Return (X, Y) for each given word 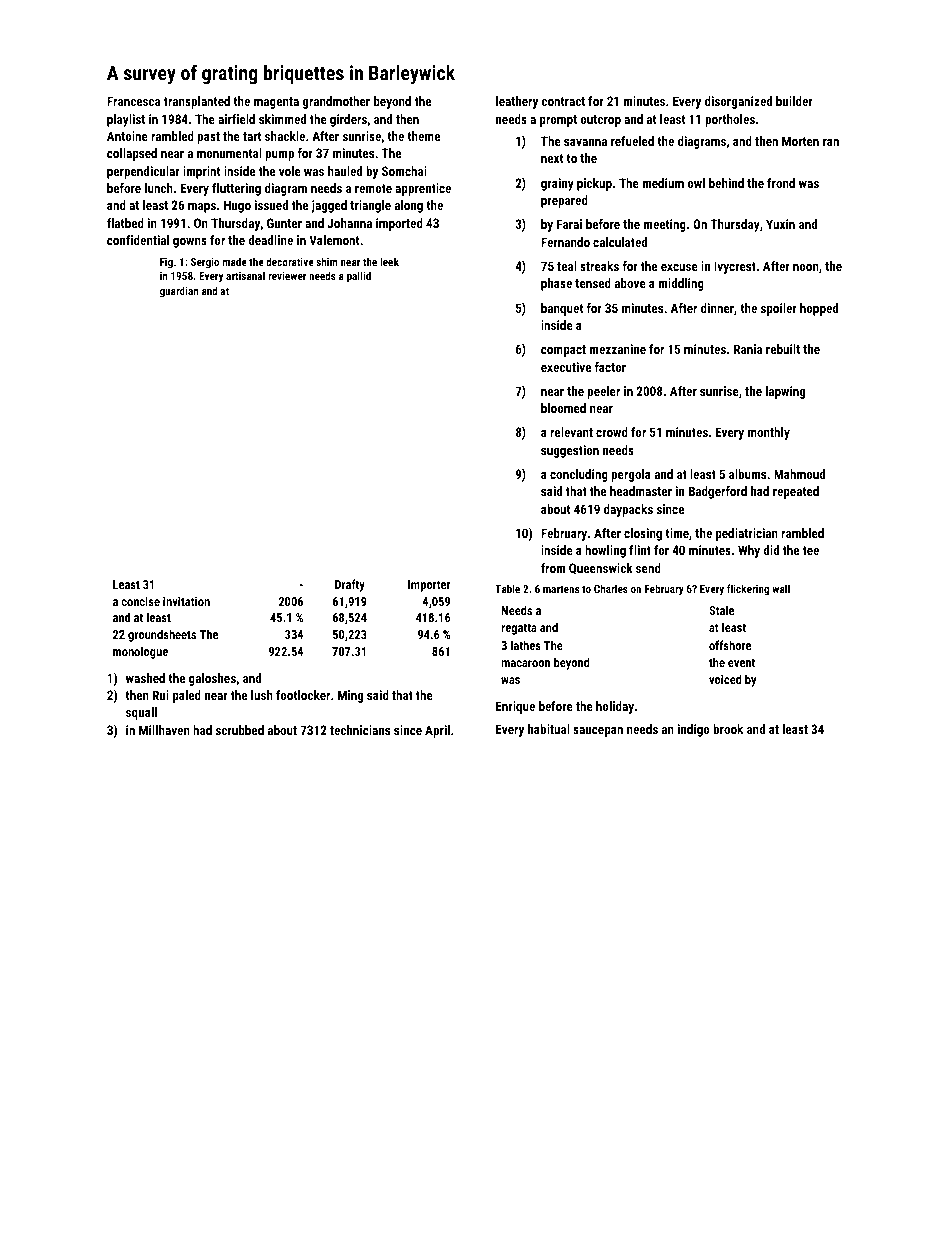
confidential (138, 240)
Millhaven (164, 730)
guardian (179, 292)
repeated (796, 492)
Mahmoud (799, 474)
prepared (564, 201)
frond (781, 183)
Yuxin (780, 224)
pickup (594, 184)
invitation (186, 601)
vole (290, 171)
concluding (579, 475)
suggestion (570, 451)
